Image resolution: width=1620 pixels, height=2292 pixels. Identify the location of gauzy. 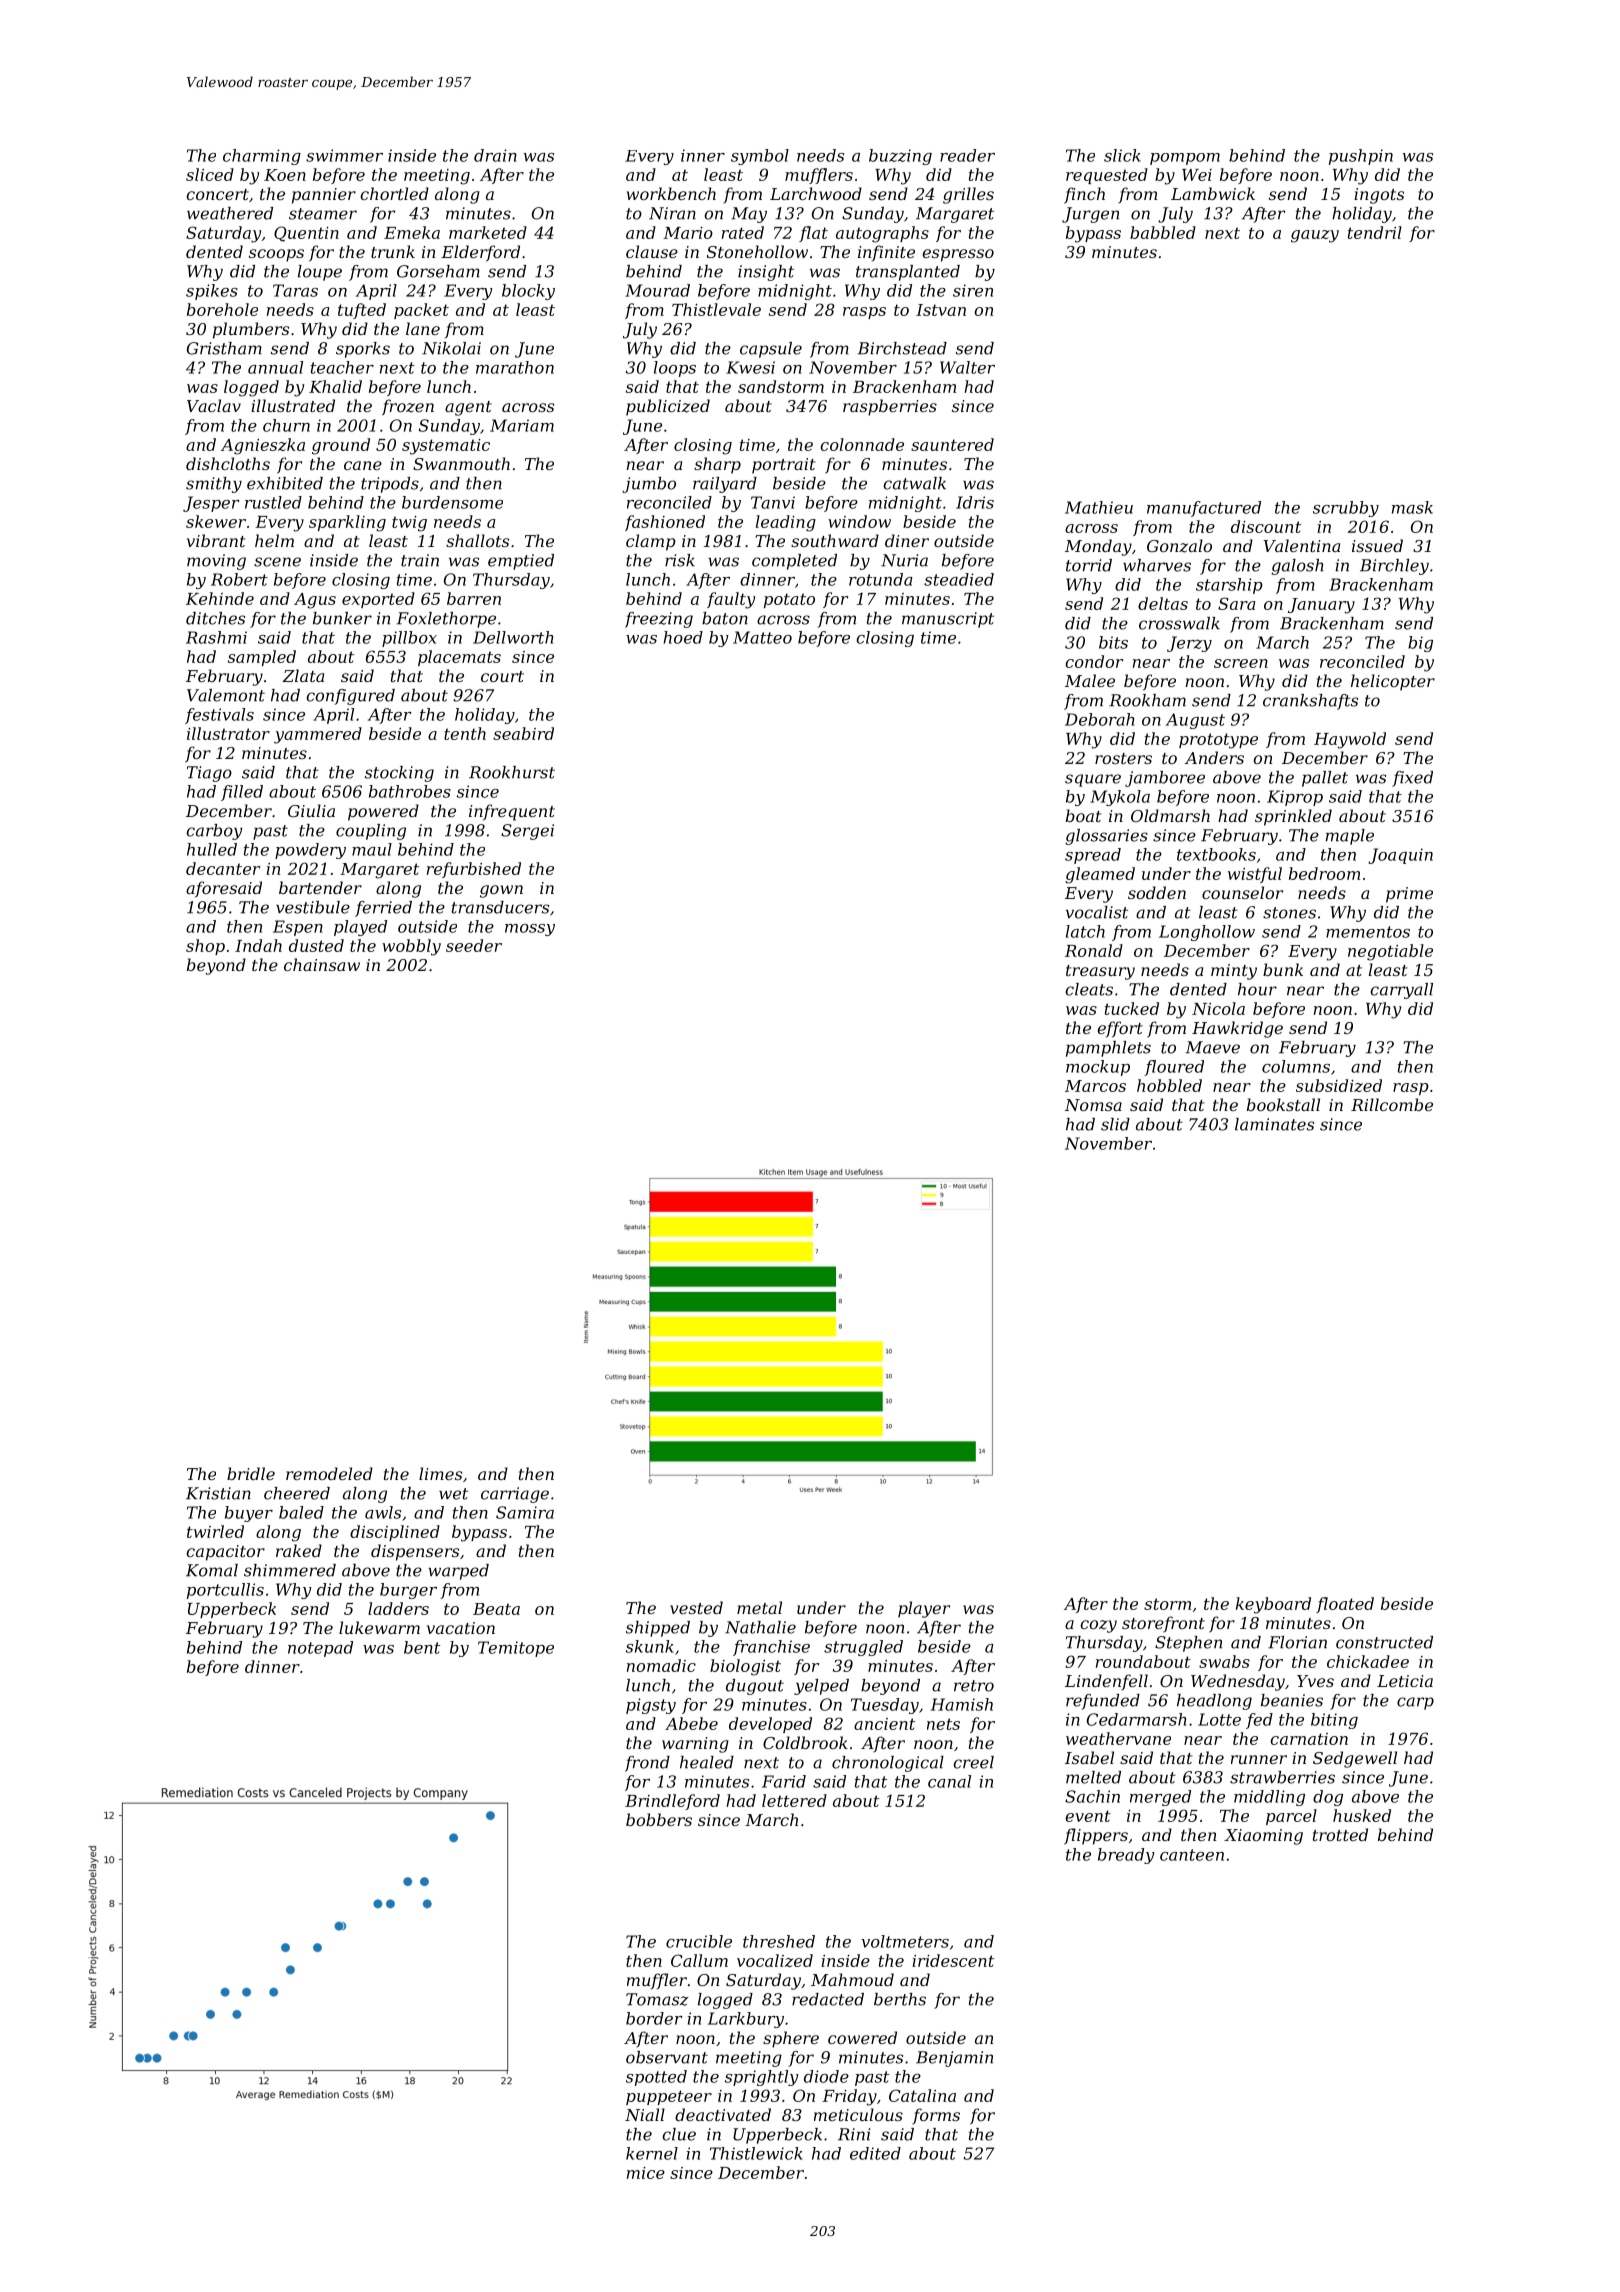
(1315, 236).
